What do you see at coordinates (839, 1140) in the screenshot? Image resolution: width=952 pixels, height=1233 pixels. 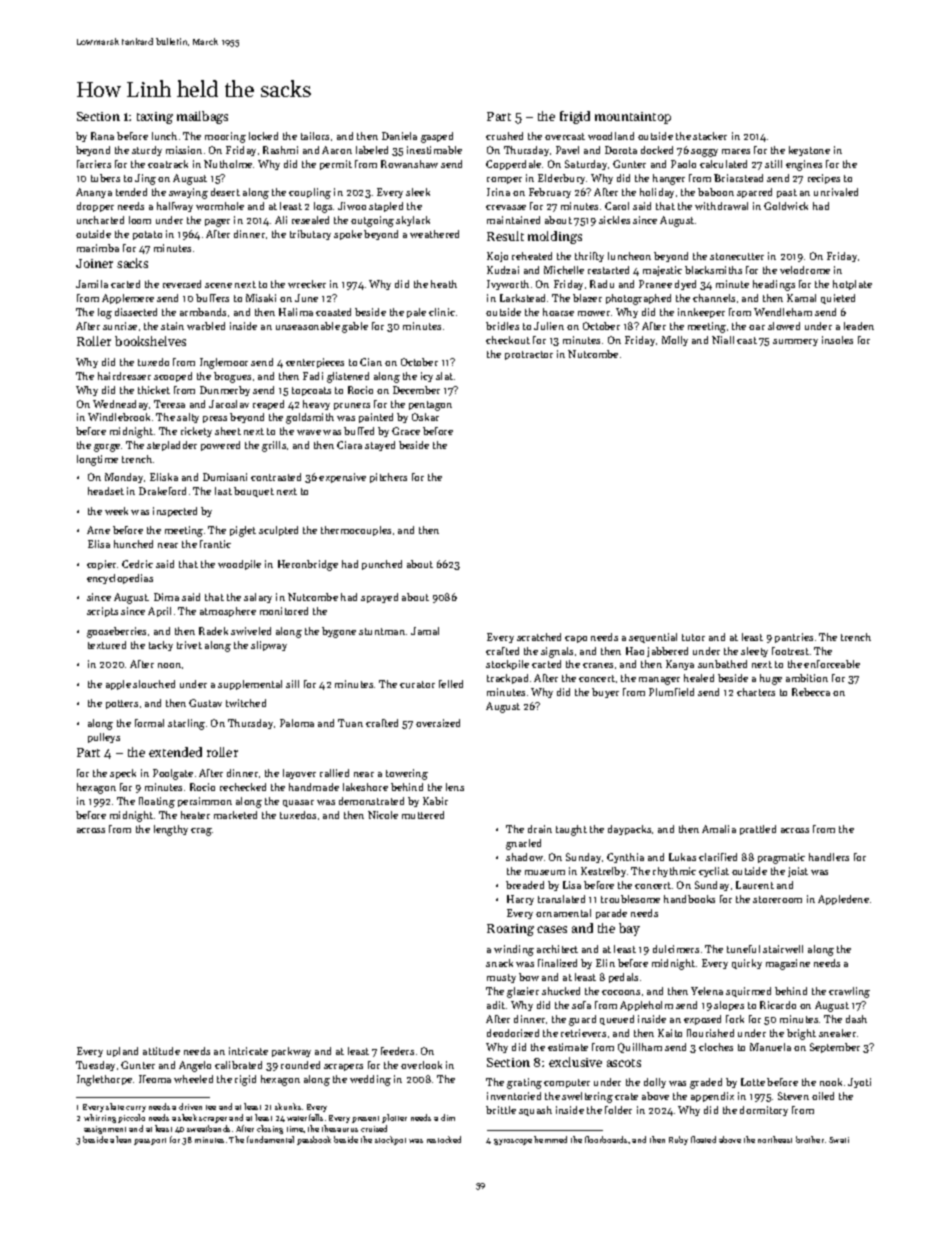 I see `Swati` at bounding box center [839, 1140].
